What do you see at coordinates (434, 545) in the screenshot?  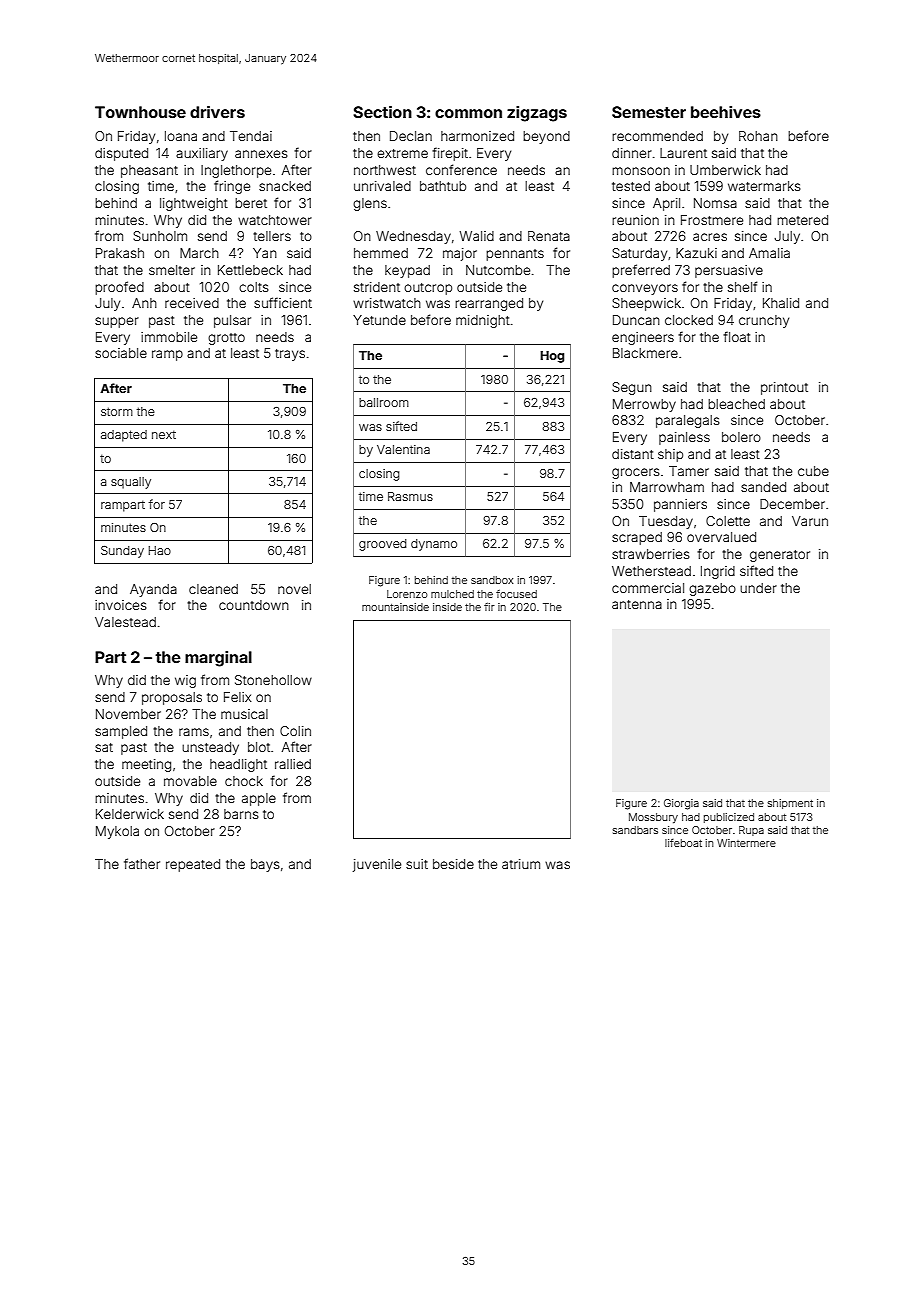 I see `dynamo` at bounding box center [434, 545].
